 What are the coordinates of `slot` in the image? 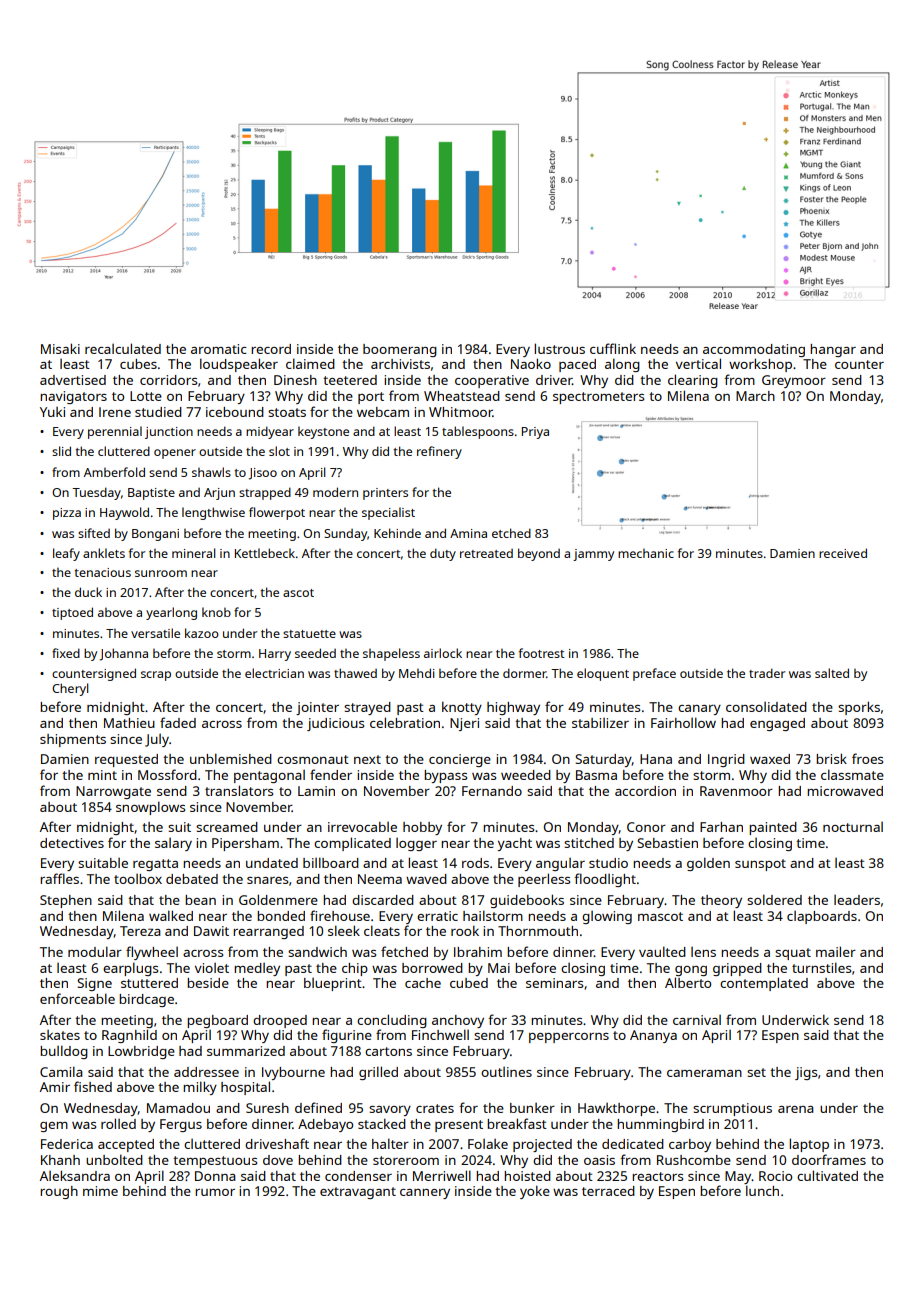 It's located at (279, 451).
